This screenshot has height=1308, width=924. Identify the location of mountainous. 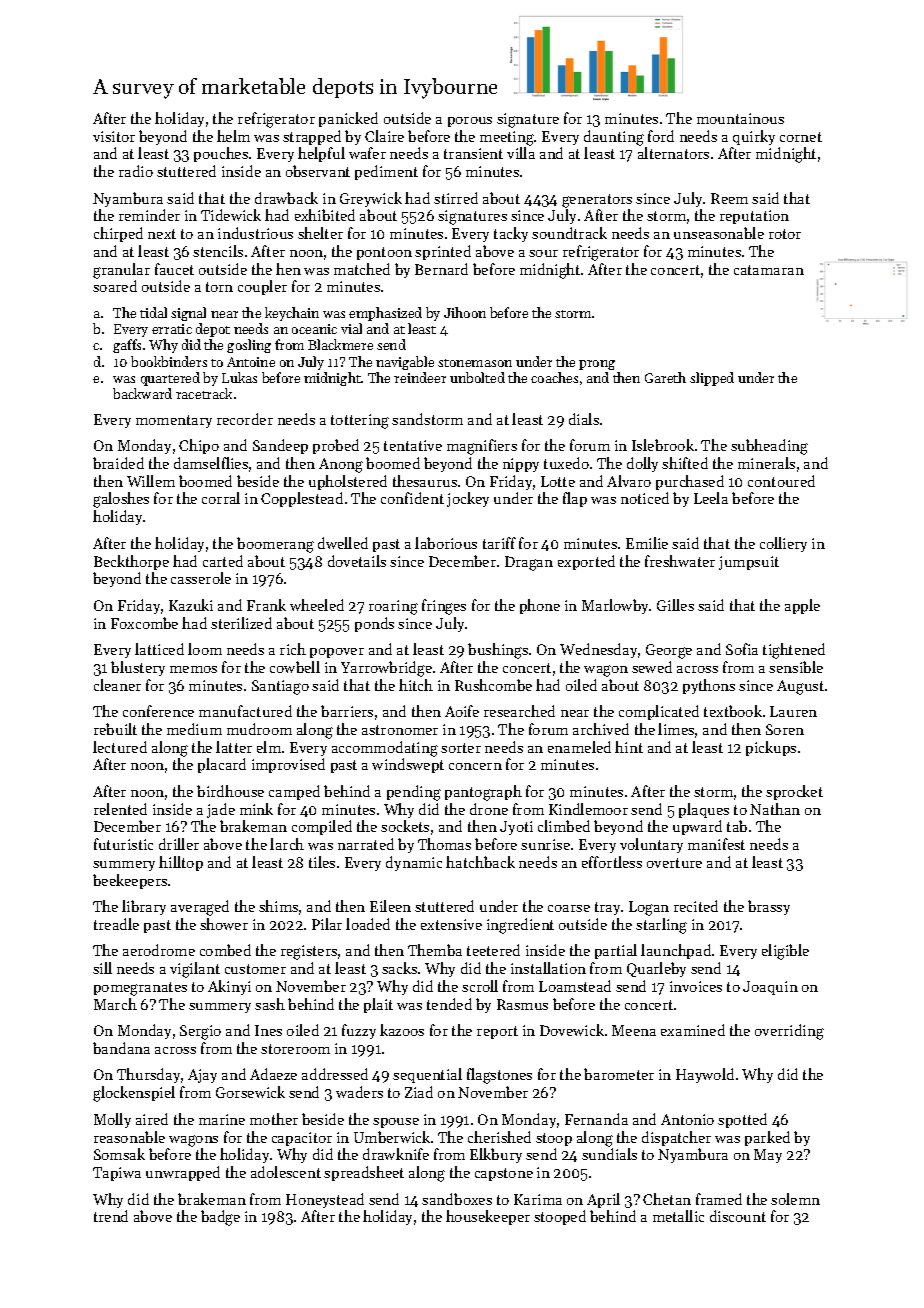
(740, 118).
